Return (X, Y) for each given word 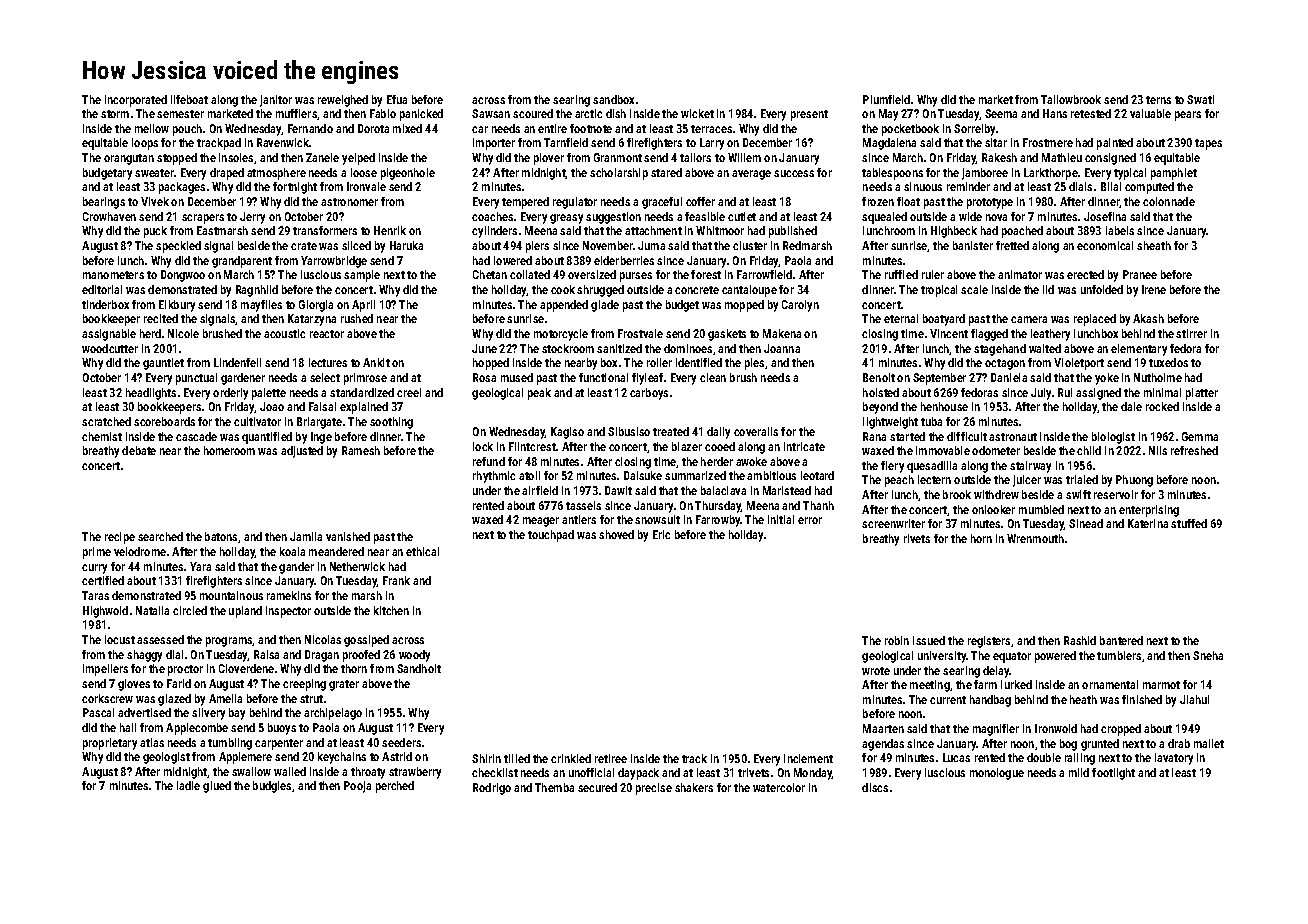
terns (1158, 100)
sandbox (613, 99)
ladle (188, 785)
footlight (1113, 774)
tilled (517, 758)
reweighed (343, 101)
